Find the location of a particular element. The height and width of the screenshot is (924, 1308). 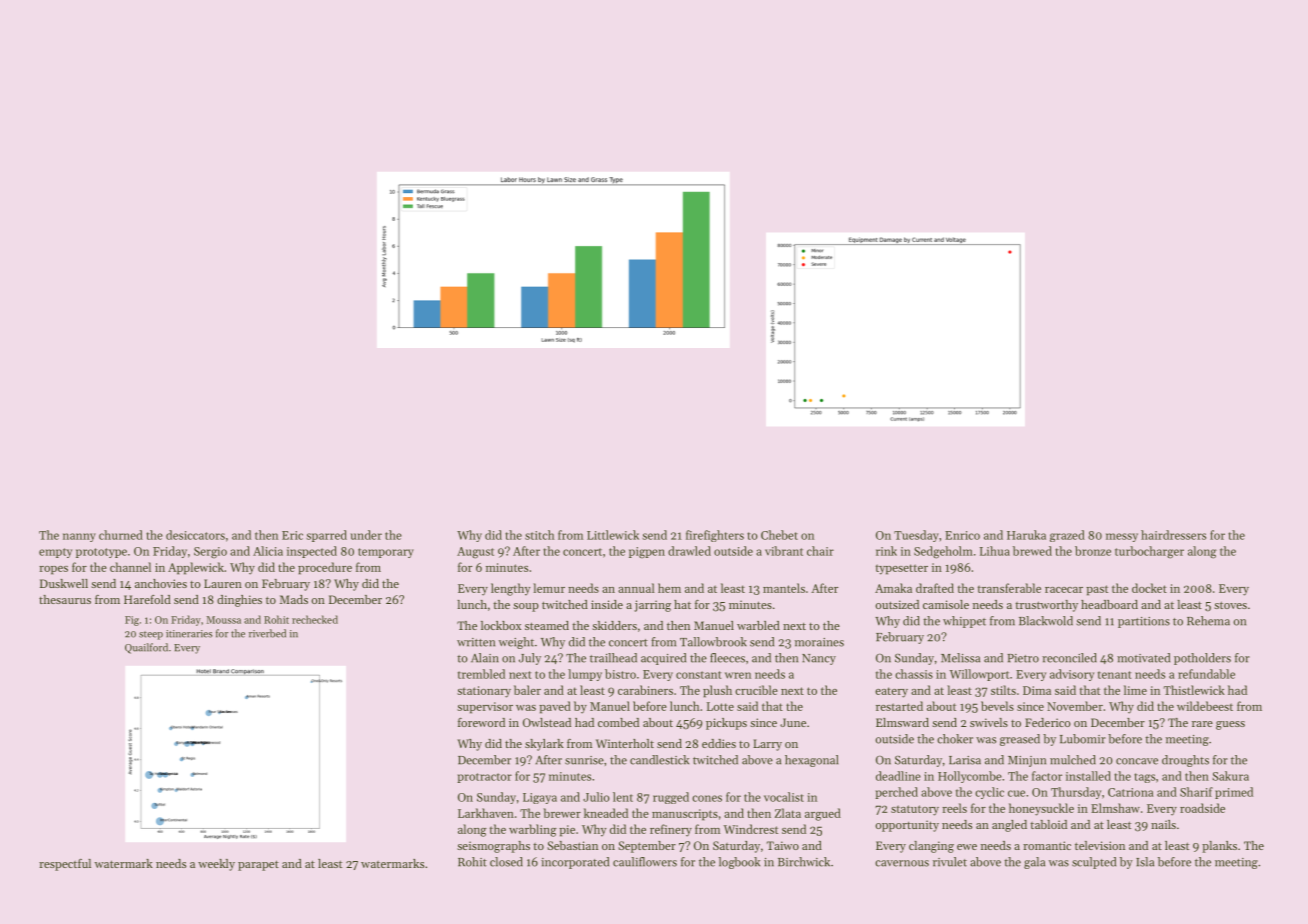

Chebet is located at coordinates (779, 535).
